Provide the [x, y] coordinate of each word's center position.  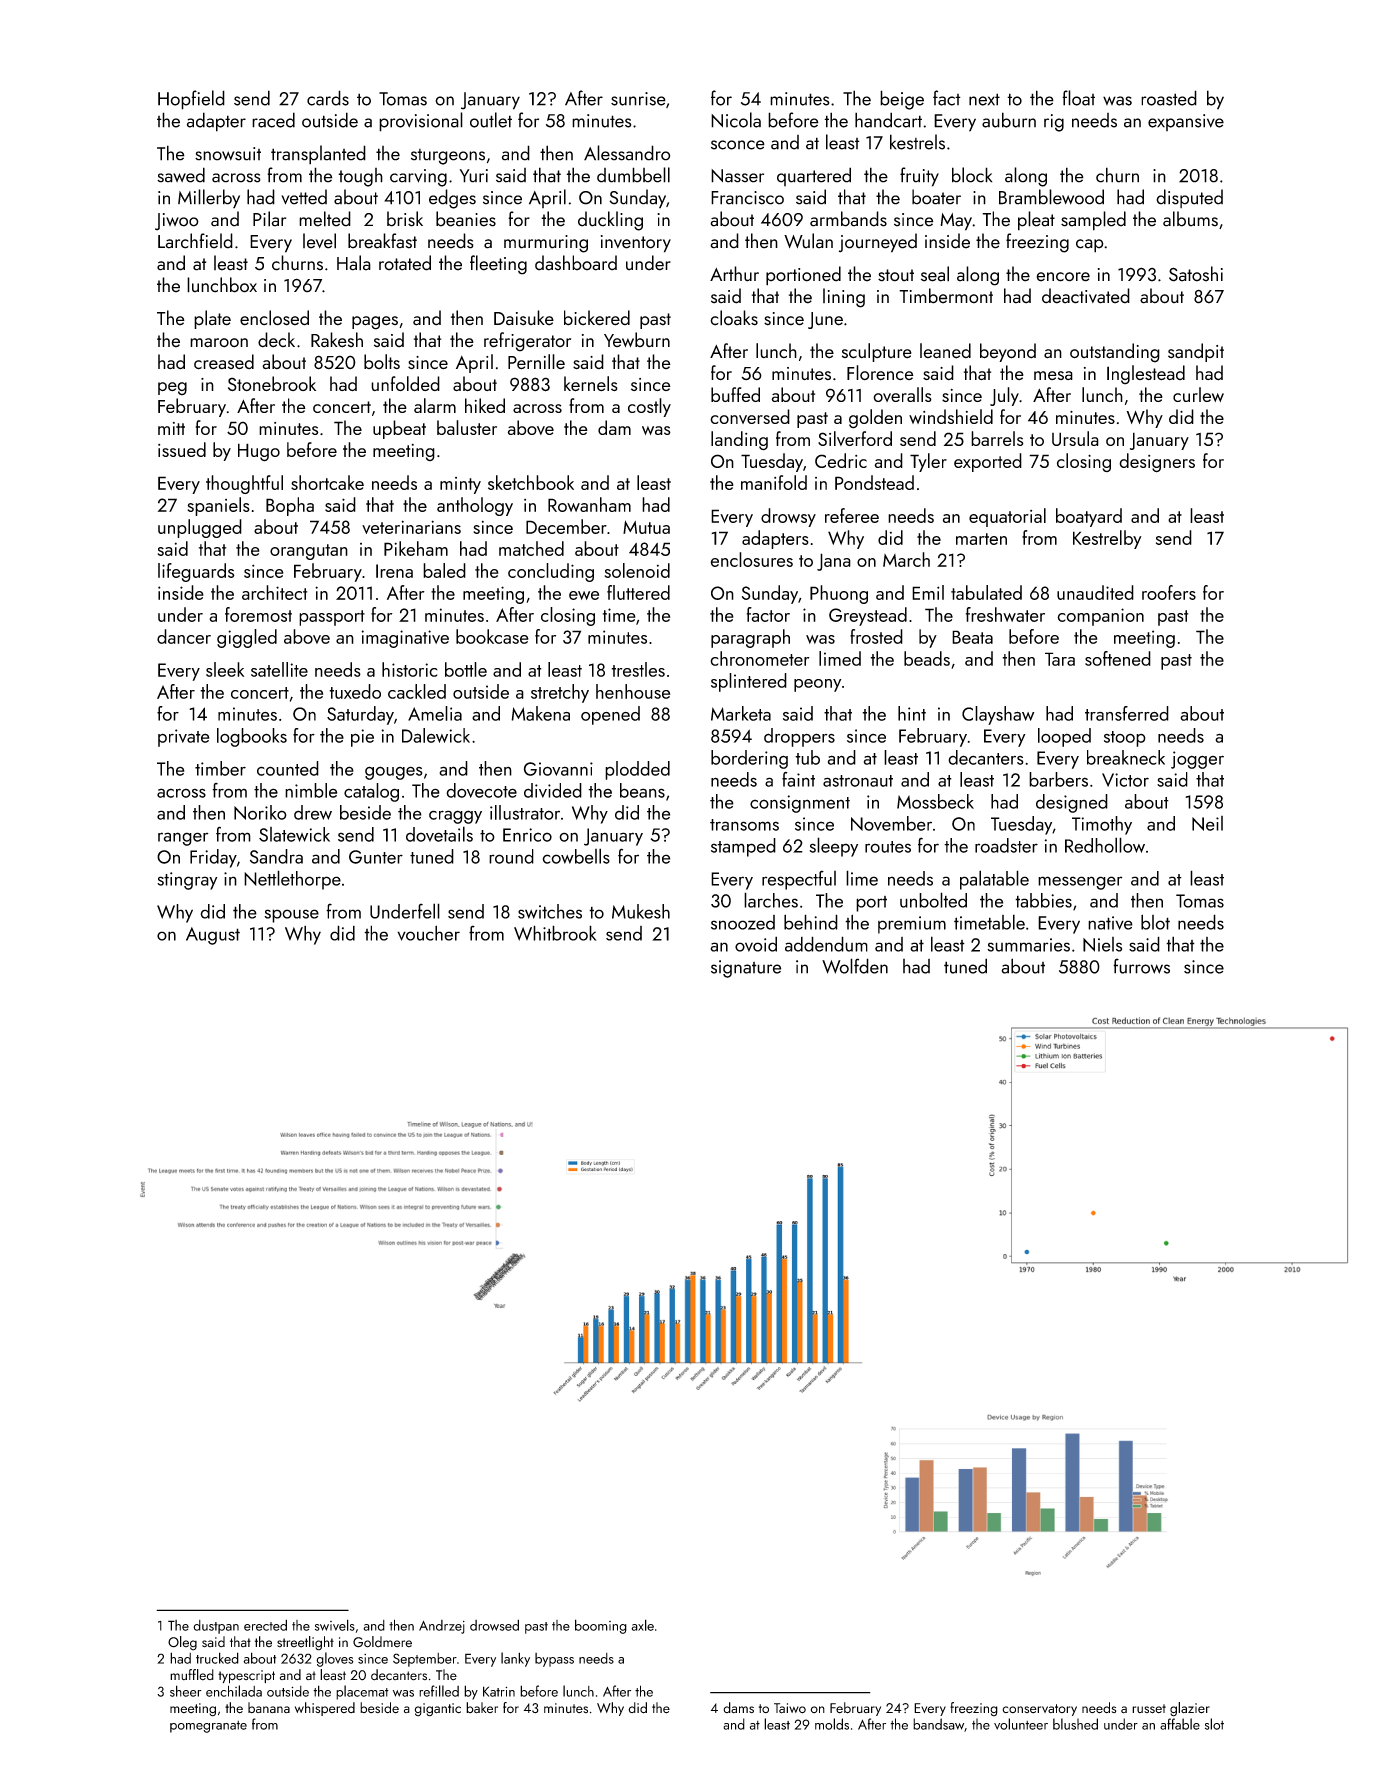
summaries [1028, 945]
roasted [1169, 98]
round [511, 856]
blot [1155, 922]
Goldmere [382, 1642]
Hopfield [191, 100]
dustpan [216, 1627]
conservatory [1039, 1710]
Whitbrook [555, 933]
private [184, 738]
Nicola [736, 120]
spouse [291, 916]
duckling [610, 221]
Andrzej [442, 1627]
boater [936, 197]
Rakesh [337, 340]
